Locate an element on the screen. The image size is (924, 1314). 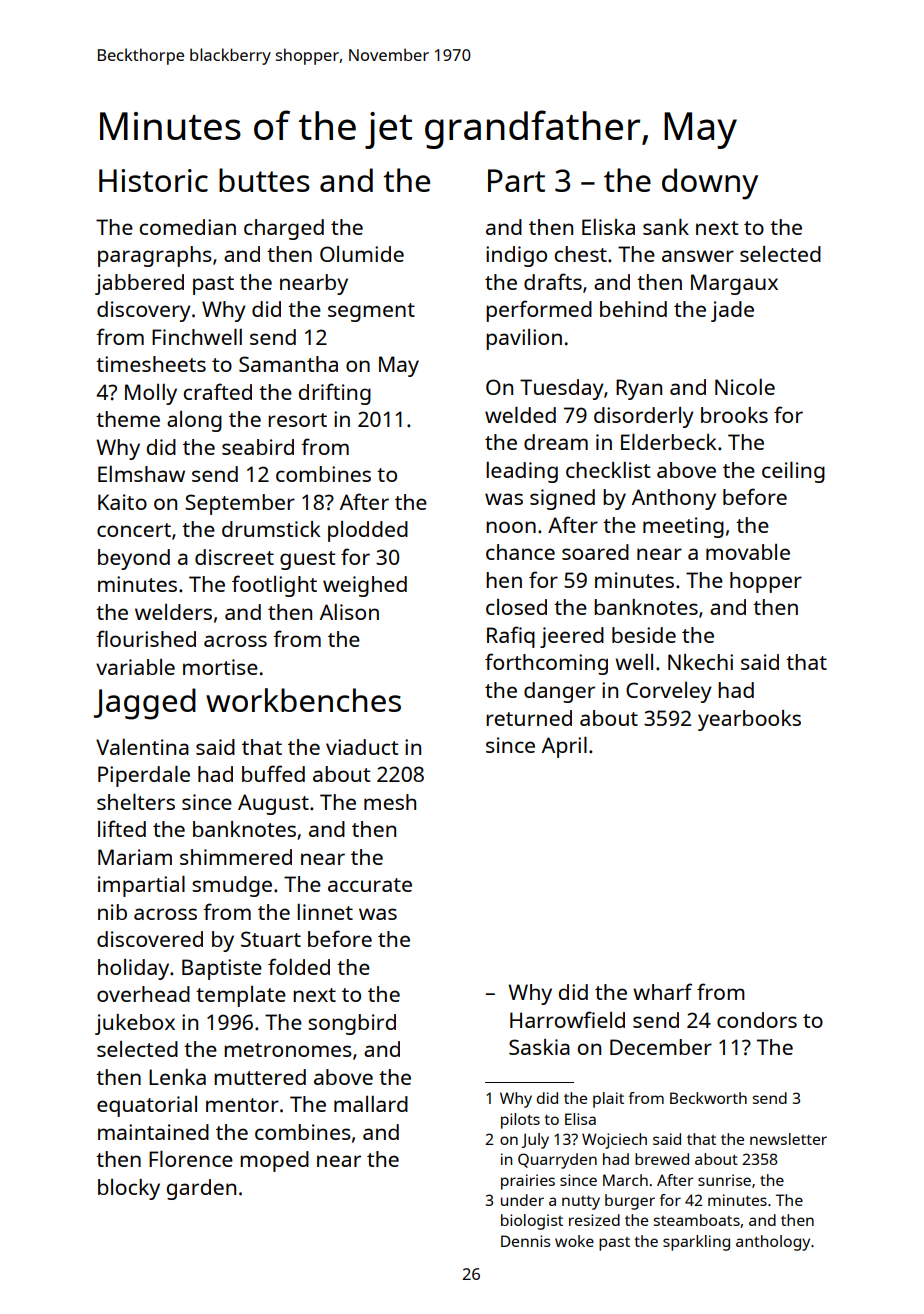
blocky is located at coordinates (129, 1189).
